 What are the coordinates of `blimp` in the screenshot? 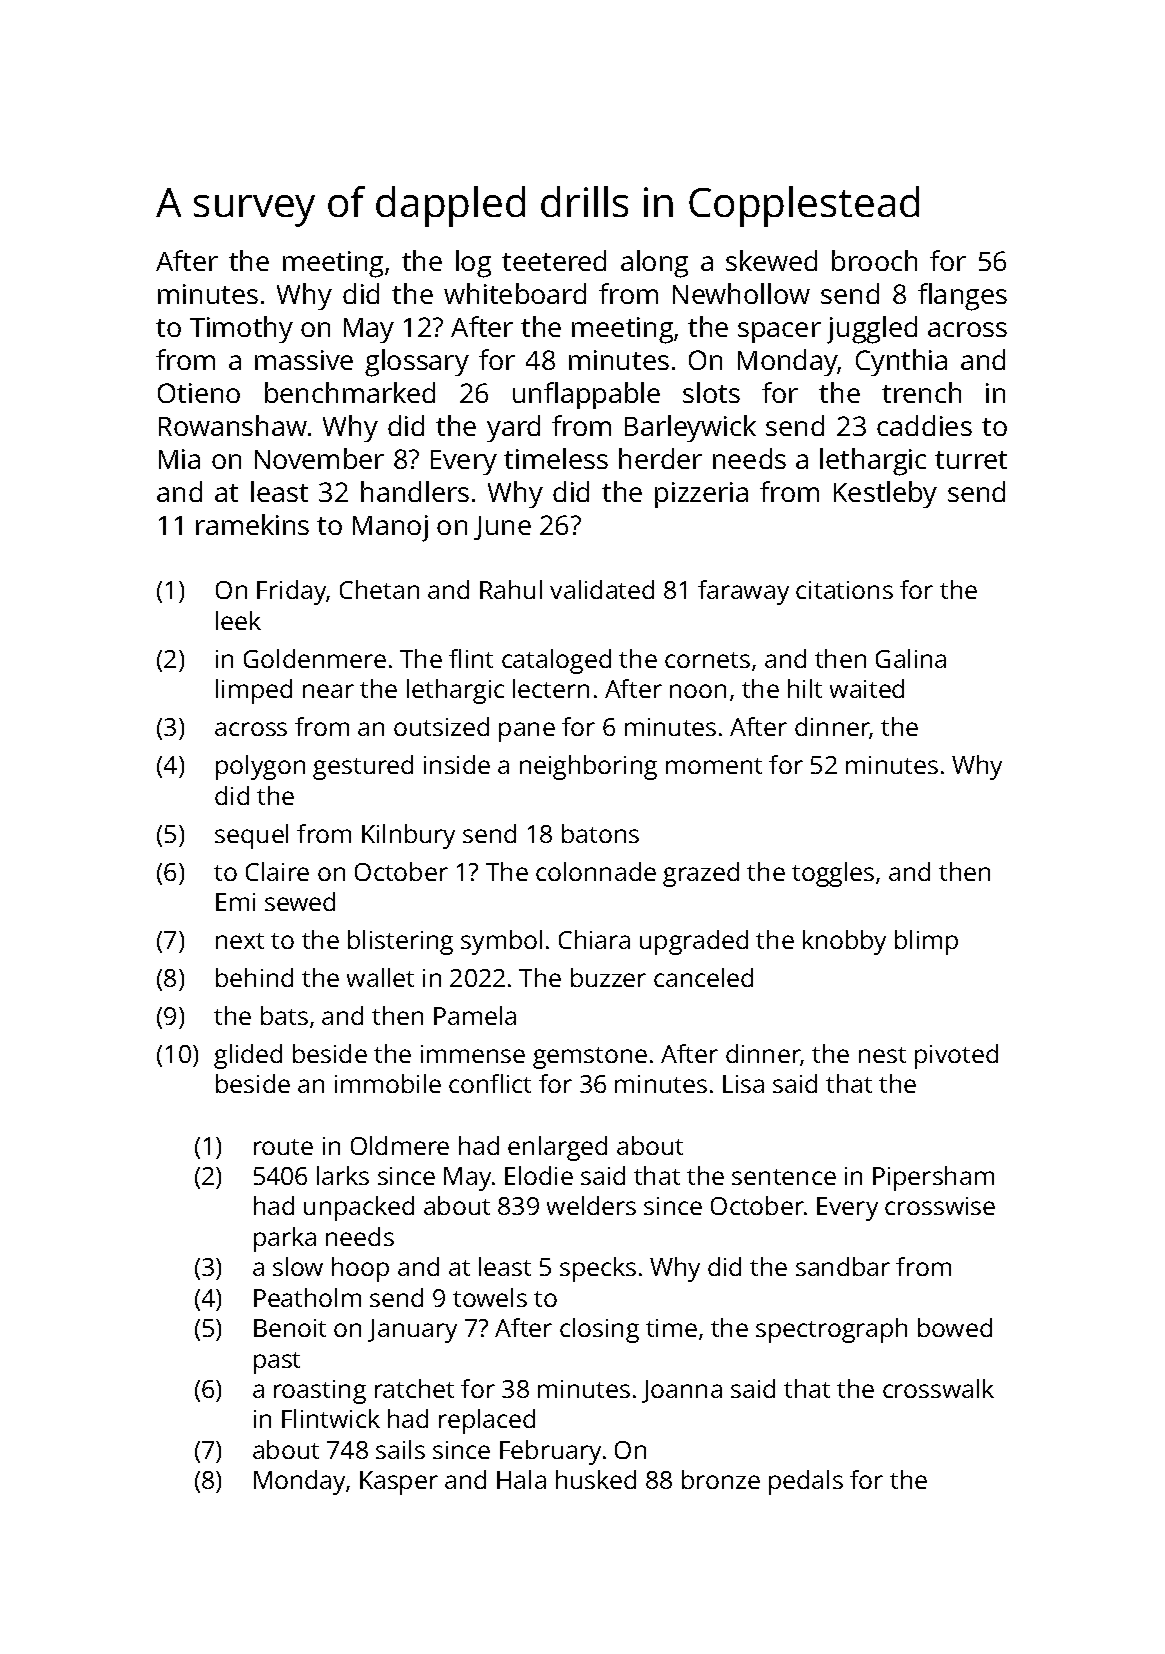 It's located at (926, 942).
